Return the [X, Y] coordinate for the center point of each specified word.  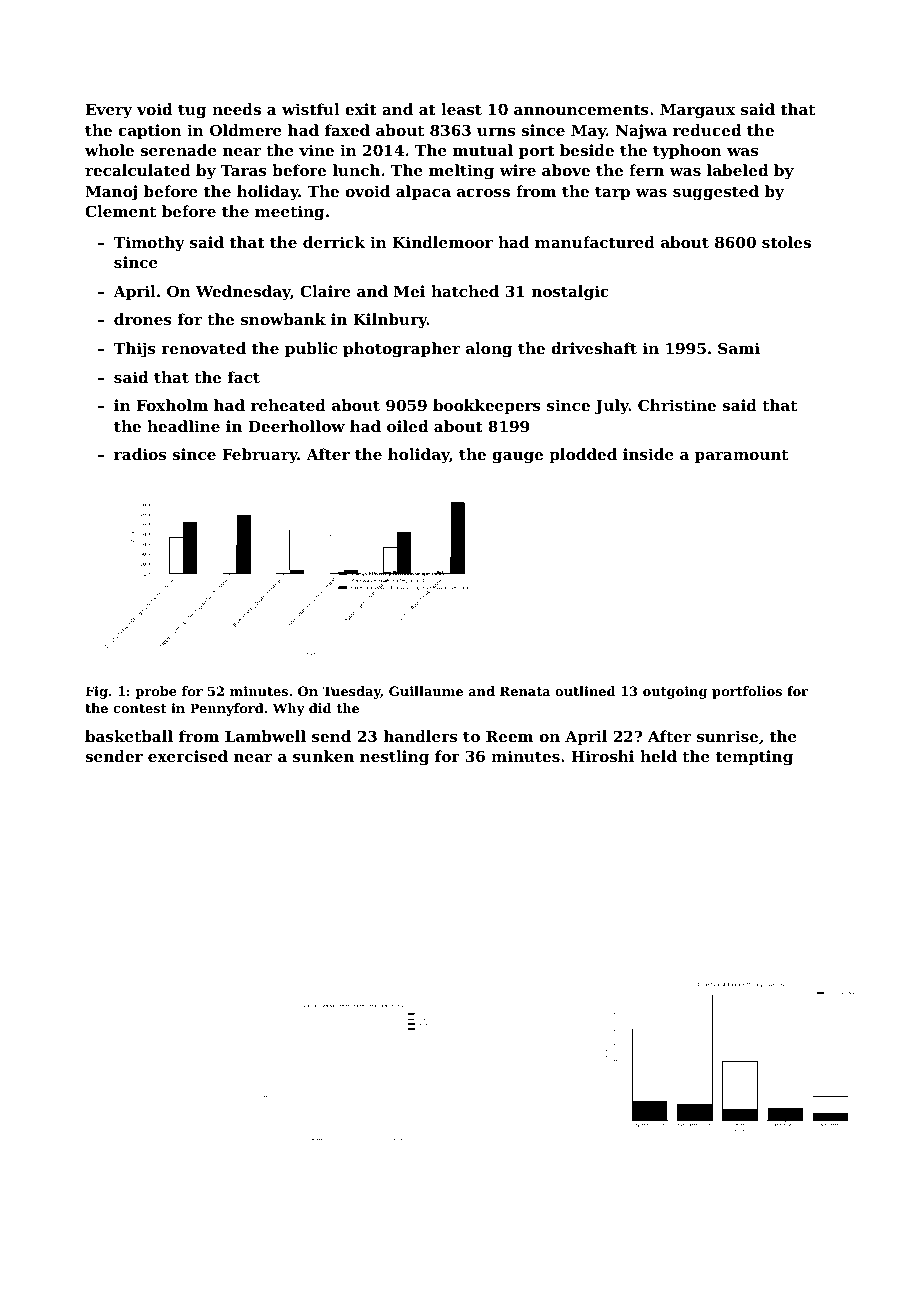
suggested [716, 193]
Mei [409, 291]
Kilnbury [390, 321]
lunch [356, 170]
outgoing [675, 692]
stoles [786, 242]
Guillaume [426, 691]
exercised [188, 756]
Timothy [149, 244]
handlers [420, 736]
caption [150, 131]
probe [156, 692]
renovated [203, 348]
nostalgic [570, 293]
